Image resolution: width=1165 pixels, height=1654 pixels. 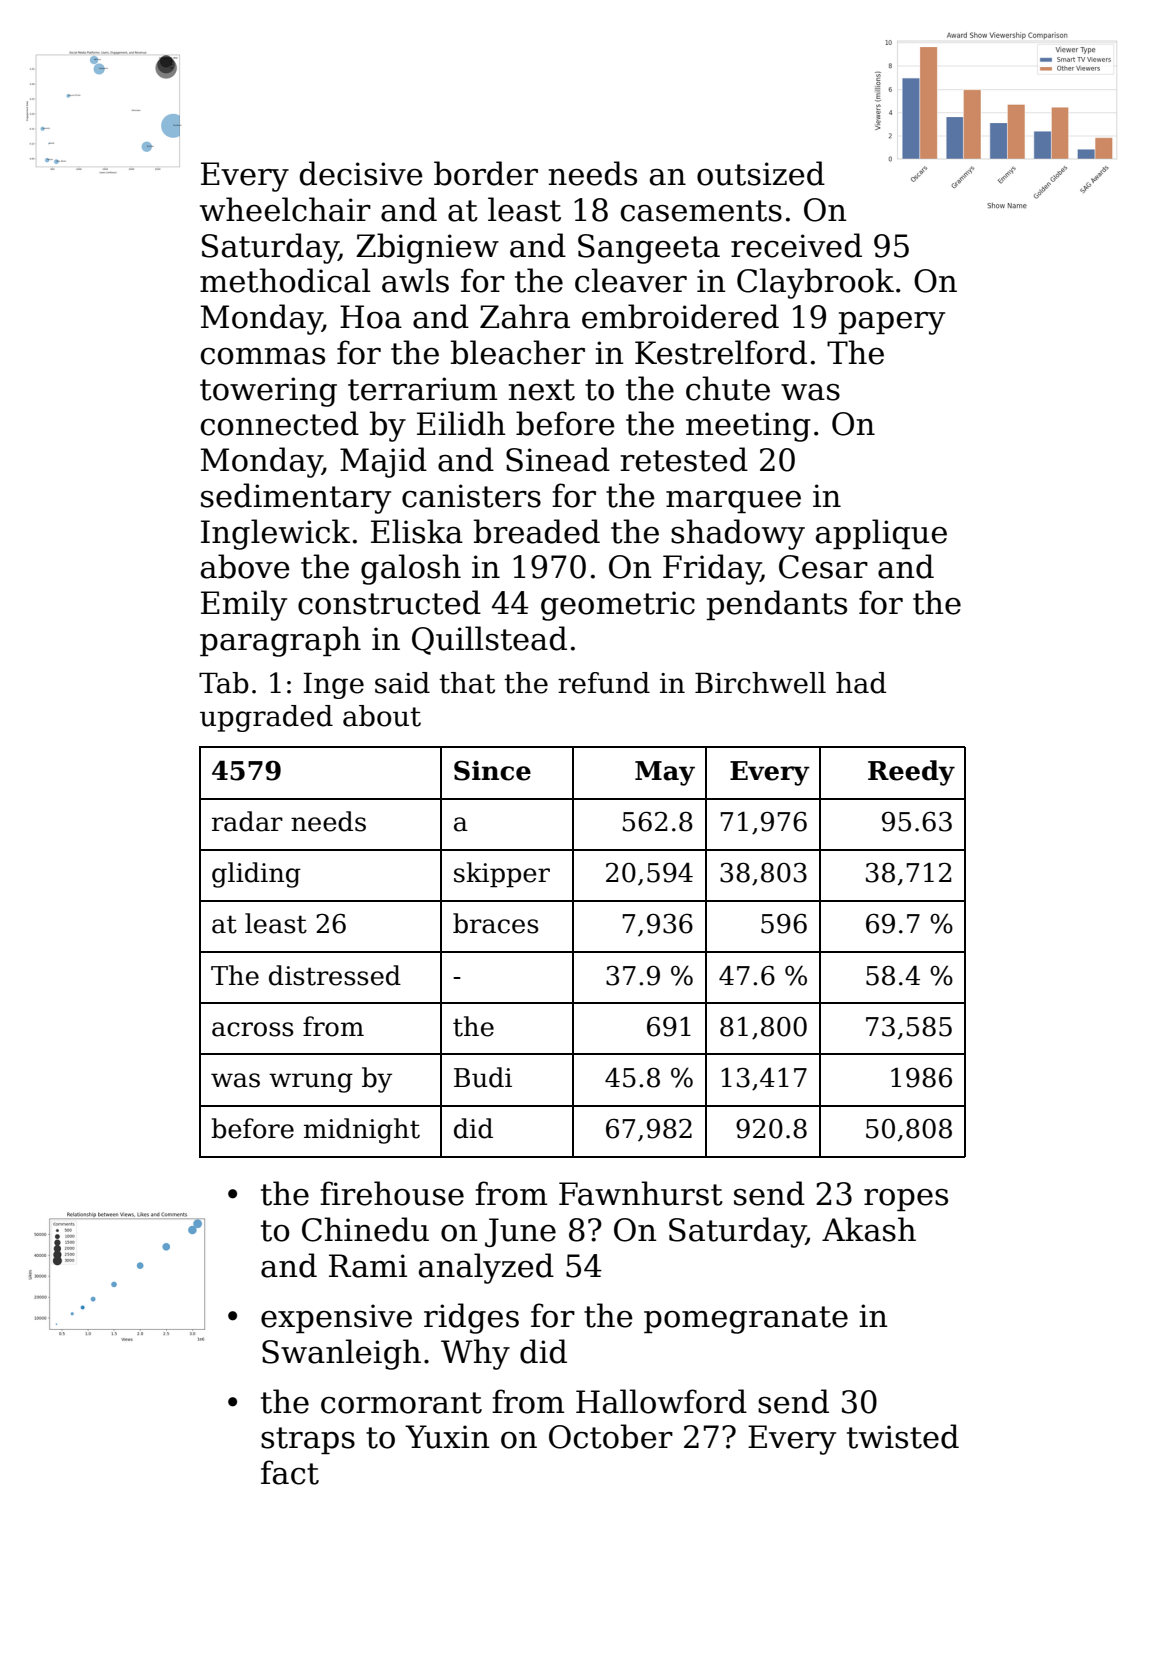 What do you see at coordinates (903, 1436) in the screenshot?
I see `twisted` at bounding box center [903, 1436].
